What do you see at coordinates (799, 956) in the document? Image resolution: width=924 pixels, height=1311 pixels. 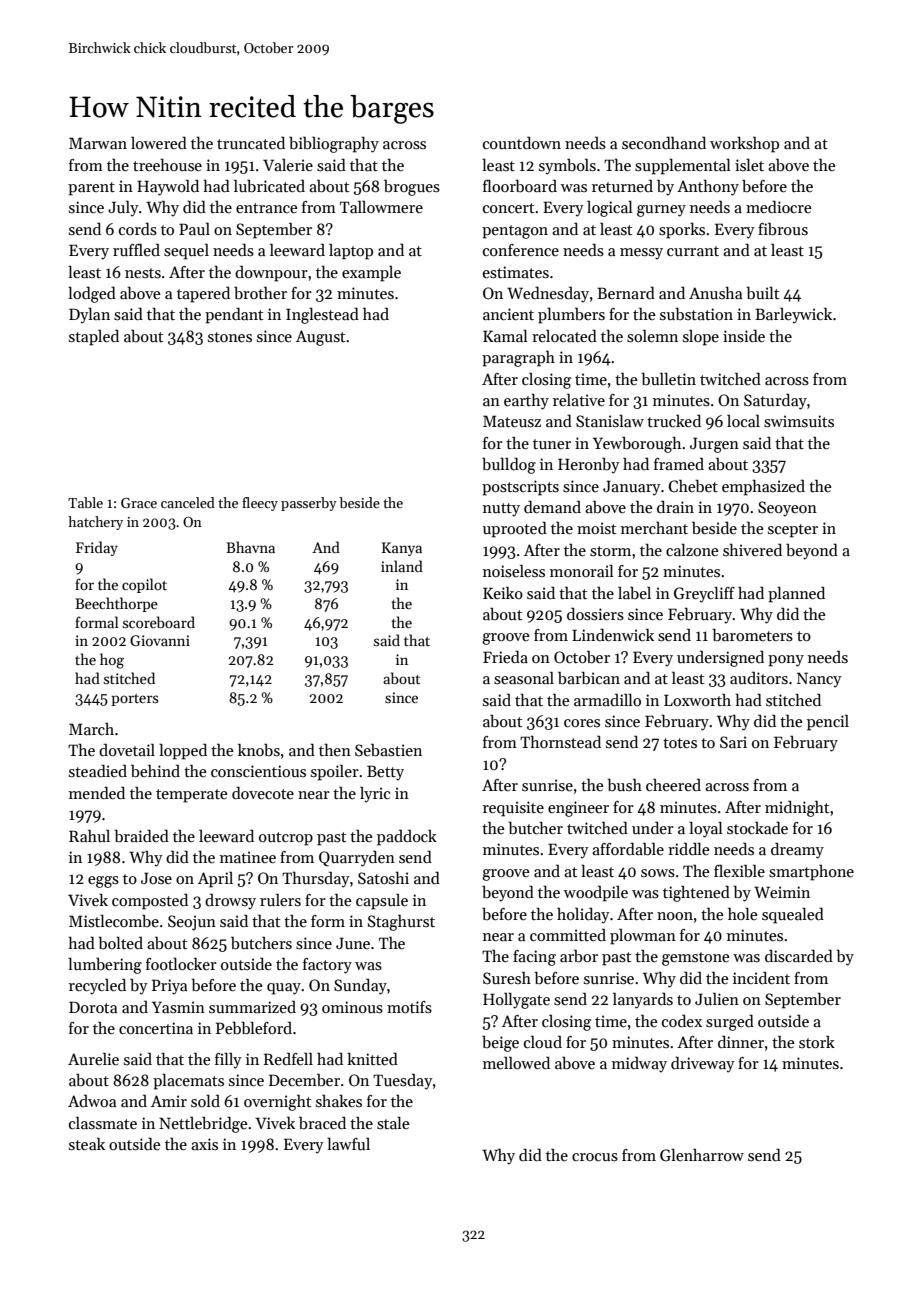 I see `discarded` at bounding box center [799, 956].
